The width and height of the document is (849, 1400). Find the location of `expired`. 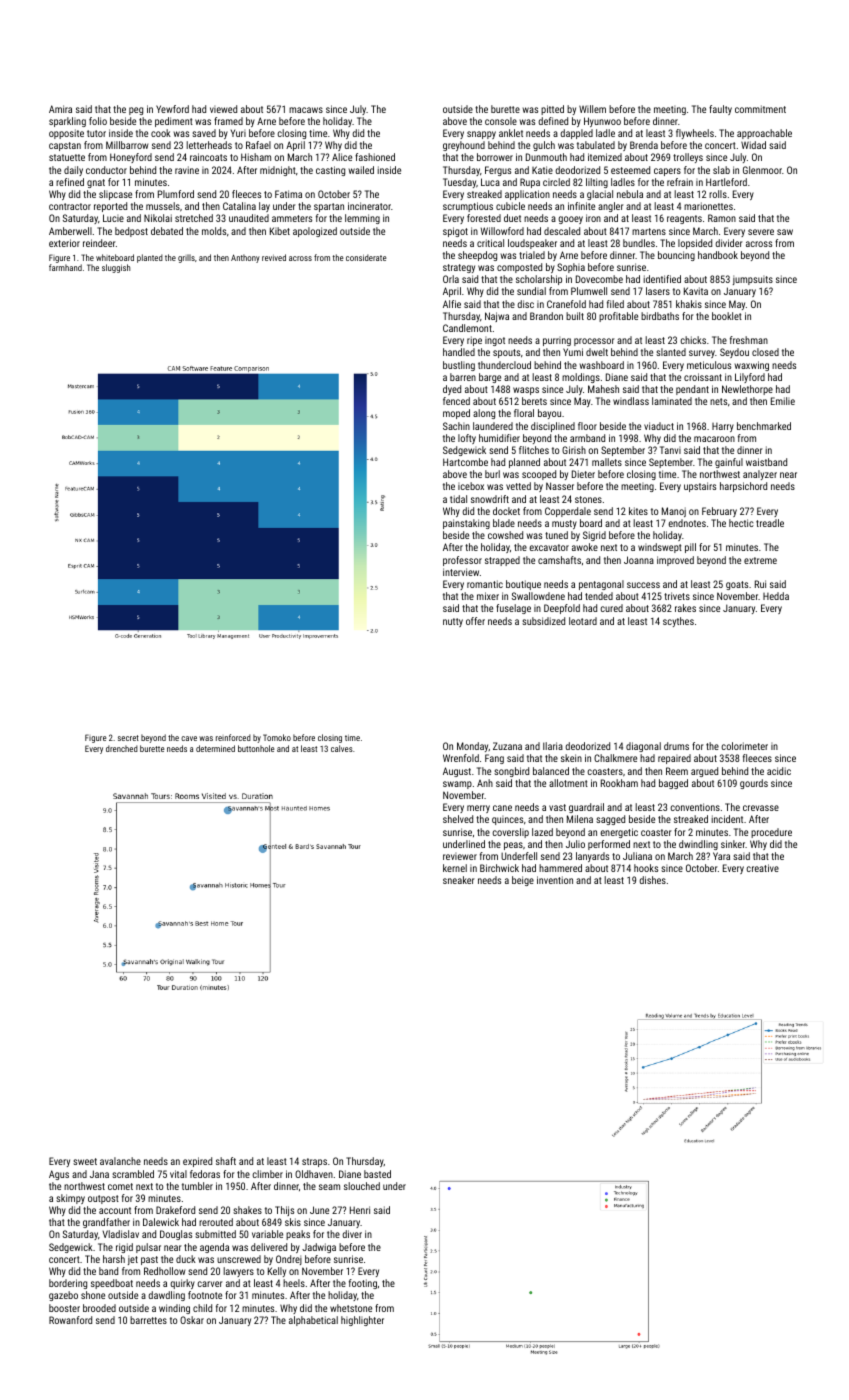

expired is located at coordinates (197, 1162).
